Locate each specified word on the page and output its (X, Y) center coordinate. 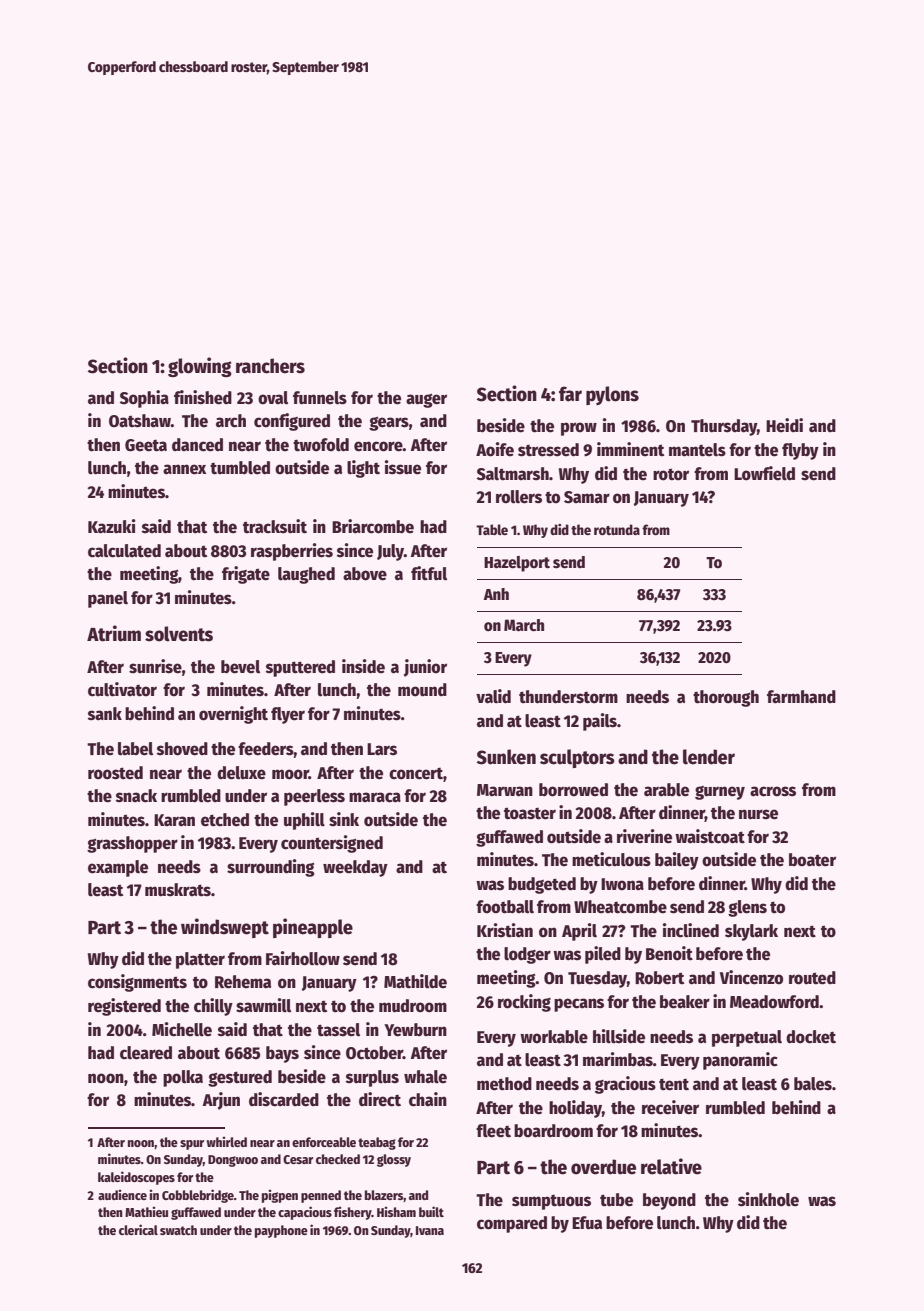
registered (124, 1007)
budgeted (542, 885)
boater (812, 860)
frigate (246, 575)
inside (363, 666)
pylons (612, 395)
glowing (200, 367)
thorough (726, 698)
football (505, 907)
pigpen (280, 1196)
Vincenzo (751, 977)
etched (225, 820)
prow (579, 429)
